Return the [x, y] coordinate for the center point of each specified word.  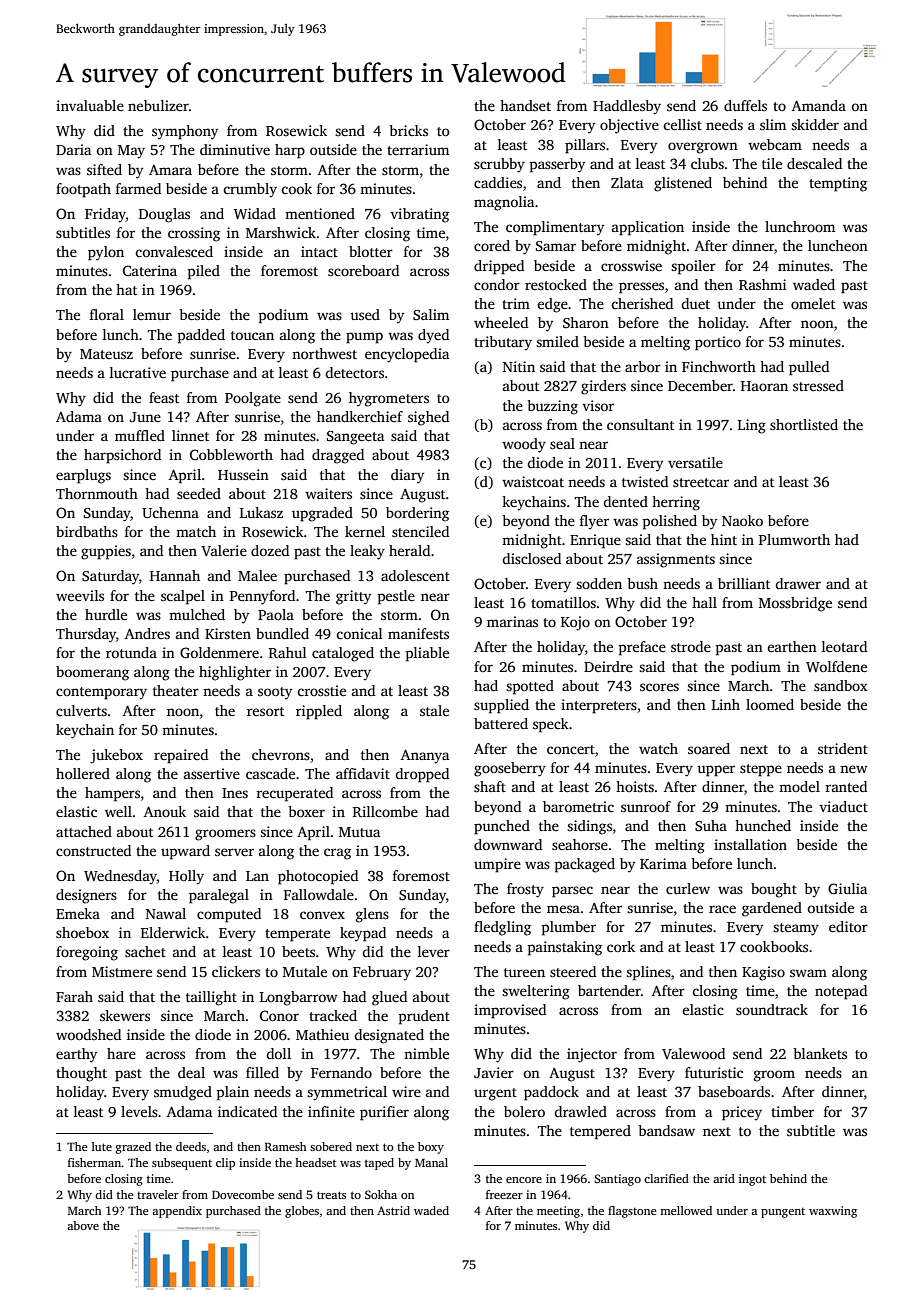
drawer [798, 583]
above [83, 1225]
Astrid [393, 1210]
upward [185, 852]
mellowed [686, 1210]
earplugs [83, 476]
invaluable [90, 105]
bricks [408, 130]
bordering [417, 514]
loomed [770, 704]
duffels [745, 105]
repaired [181, 756]
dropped [422, 775]
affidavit [363, 773]
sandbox [841, 685]
